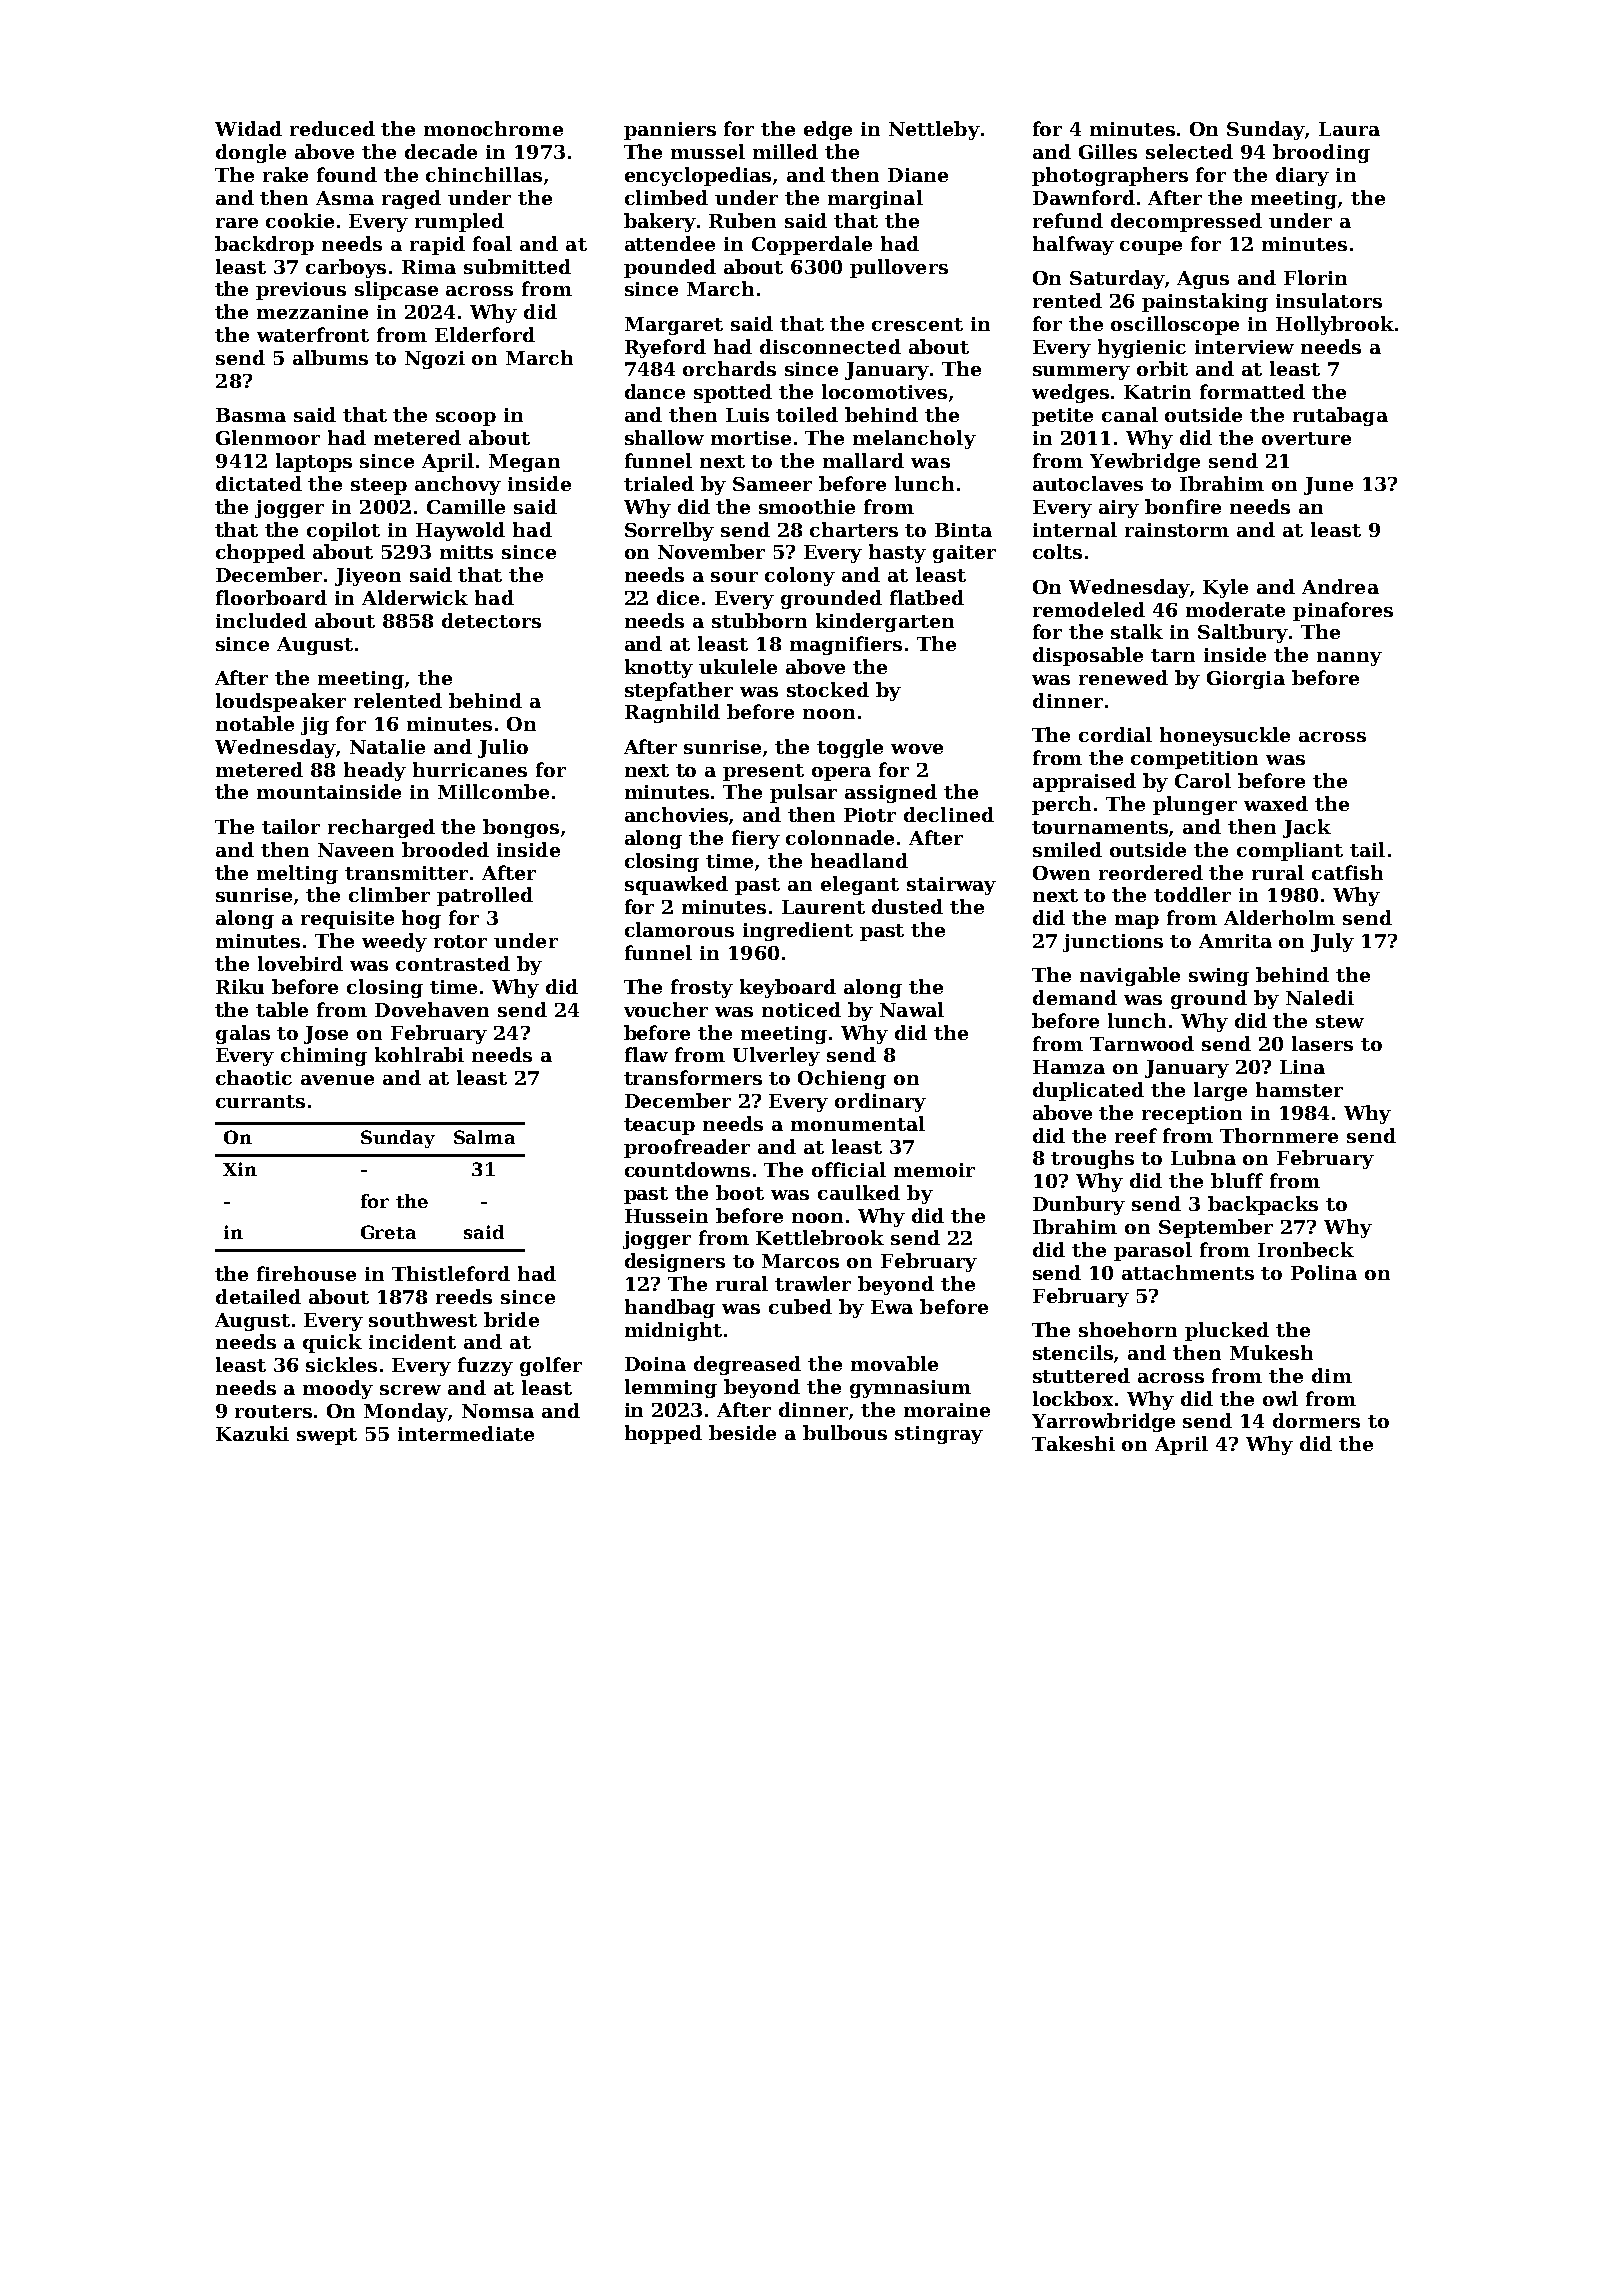 This image has width=1620, height=2292. What do you see at coordinates (742, 1432) in the image?
I see `beside` at bounding box center [742, 1432].
